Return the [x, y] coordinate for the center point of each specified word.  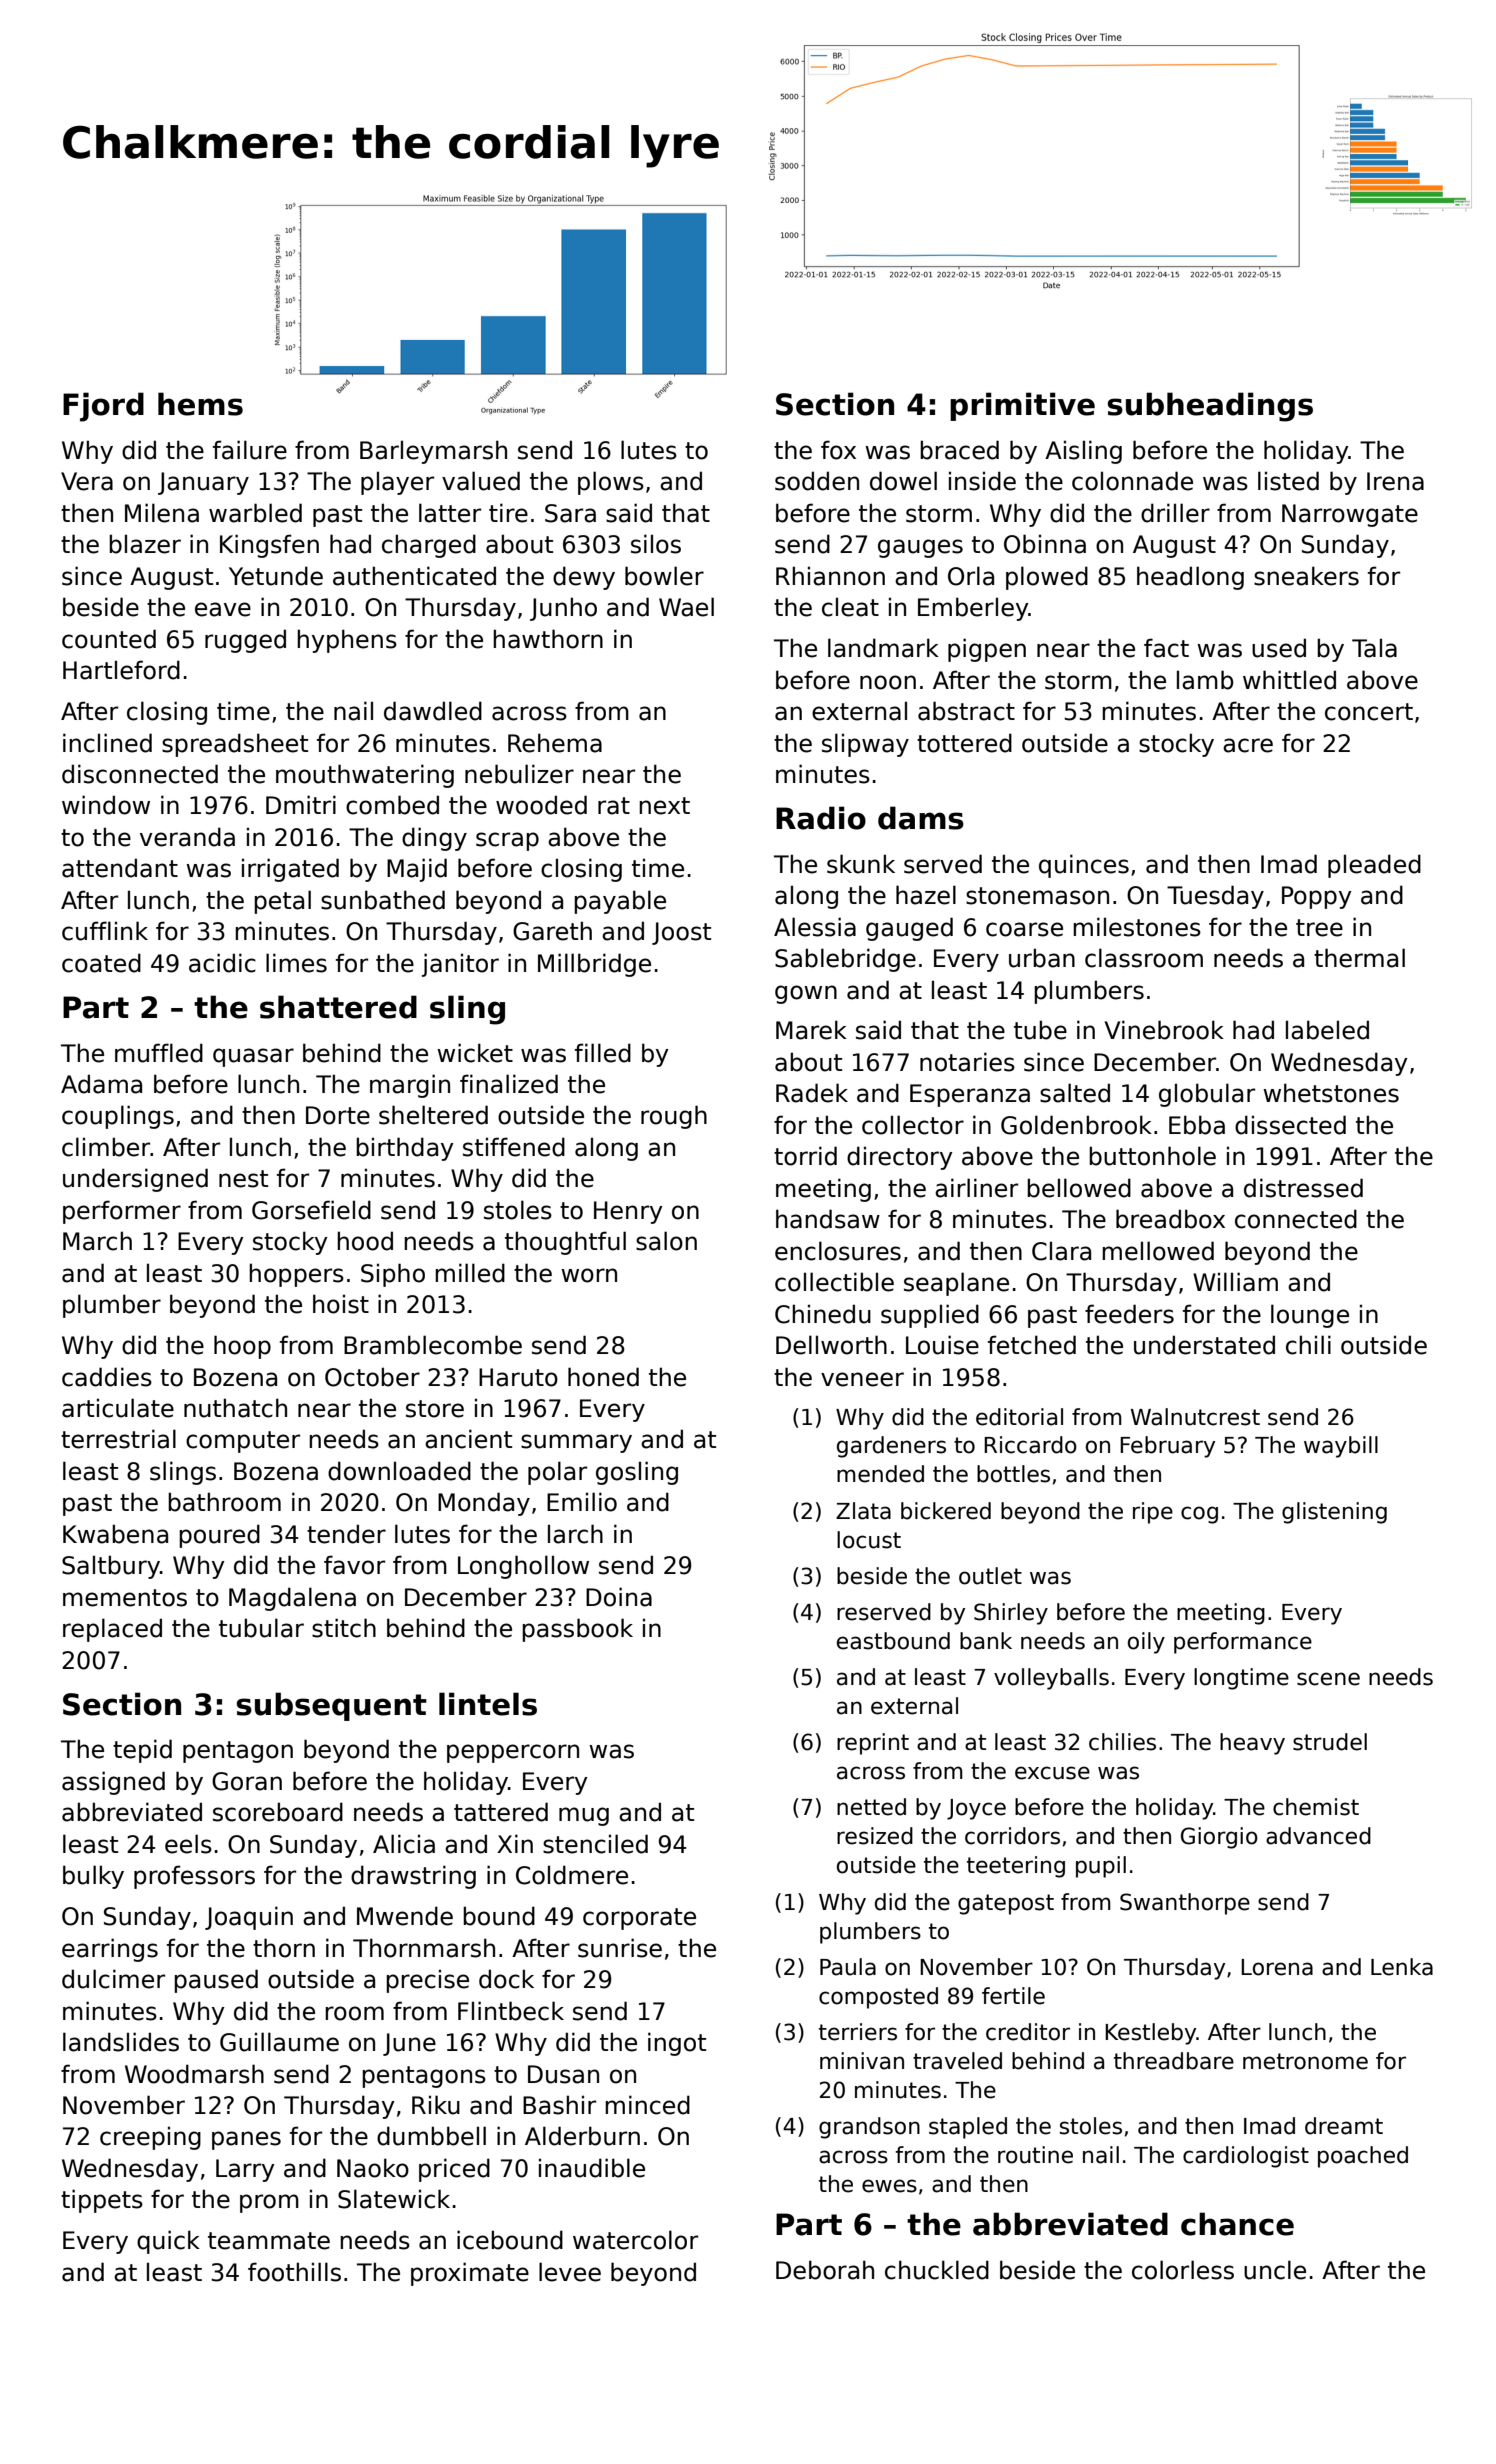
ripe [1153, 1513]
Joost [681, 933]
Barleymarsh [433, 452]
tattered [501, 1812]
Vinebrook [1164, 1030]
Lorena [1277, 1967]
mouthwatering [365, 776]
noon [888, 682]
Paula [848, 1967]
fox [838, 450]
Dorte [338, 1115]
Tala [1374, 648]
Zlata [863, 1511]
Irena [1395, 481]
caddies [107, 1377]
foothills [294, 2272]
